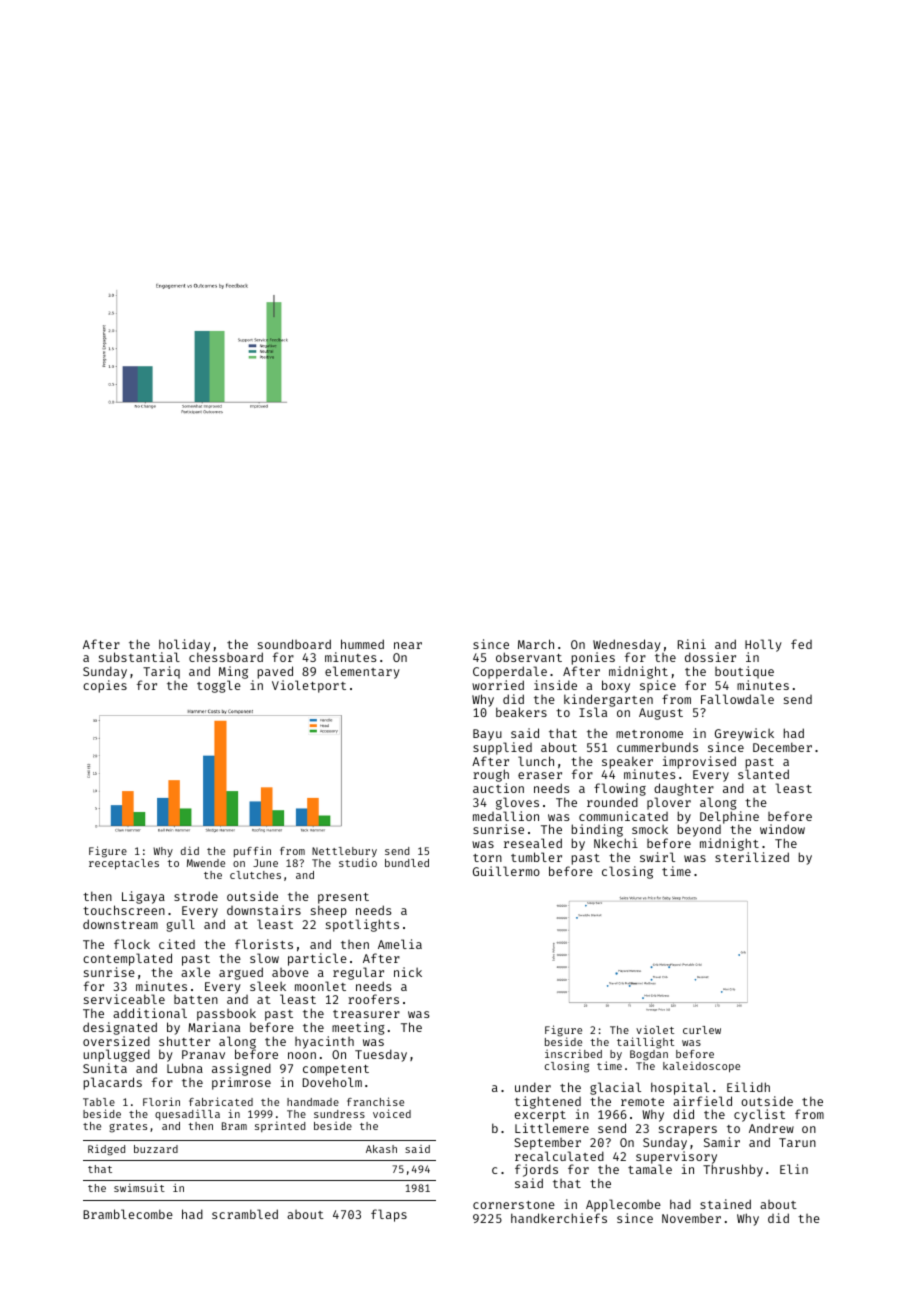  Describe the element at coordinates (725, 1204) in the screenshot. I see `stained` at that location.
